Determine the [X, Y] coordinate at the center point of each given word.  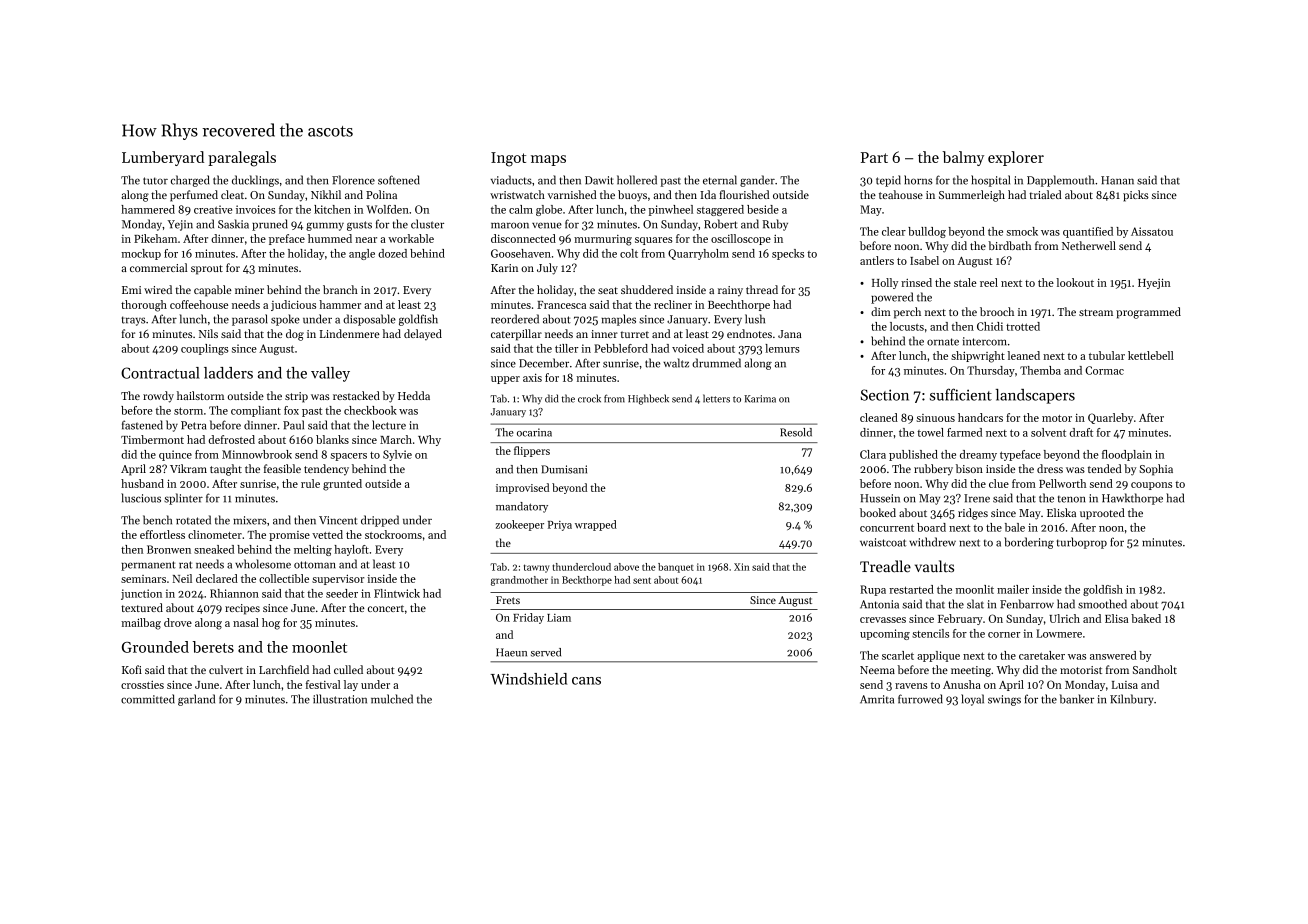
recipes [242, 609]
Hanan [1117, 180]
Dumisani [564, 469]
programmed [1148, 313]
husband [142, 483]
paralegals [242, 159]
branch [340, 289]
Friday [528, 618]
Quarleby [1110, 418]
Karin [504, 268]
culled [348, 669]
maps [548, 160]
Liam [559, 618]
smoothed [1102, 604]
